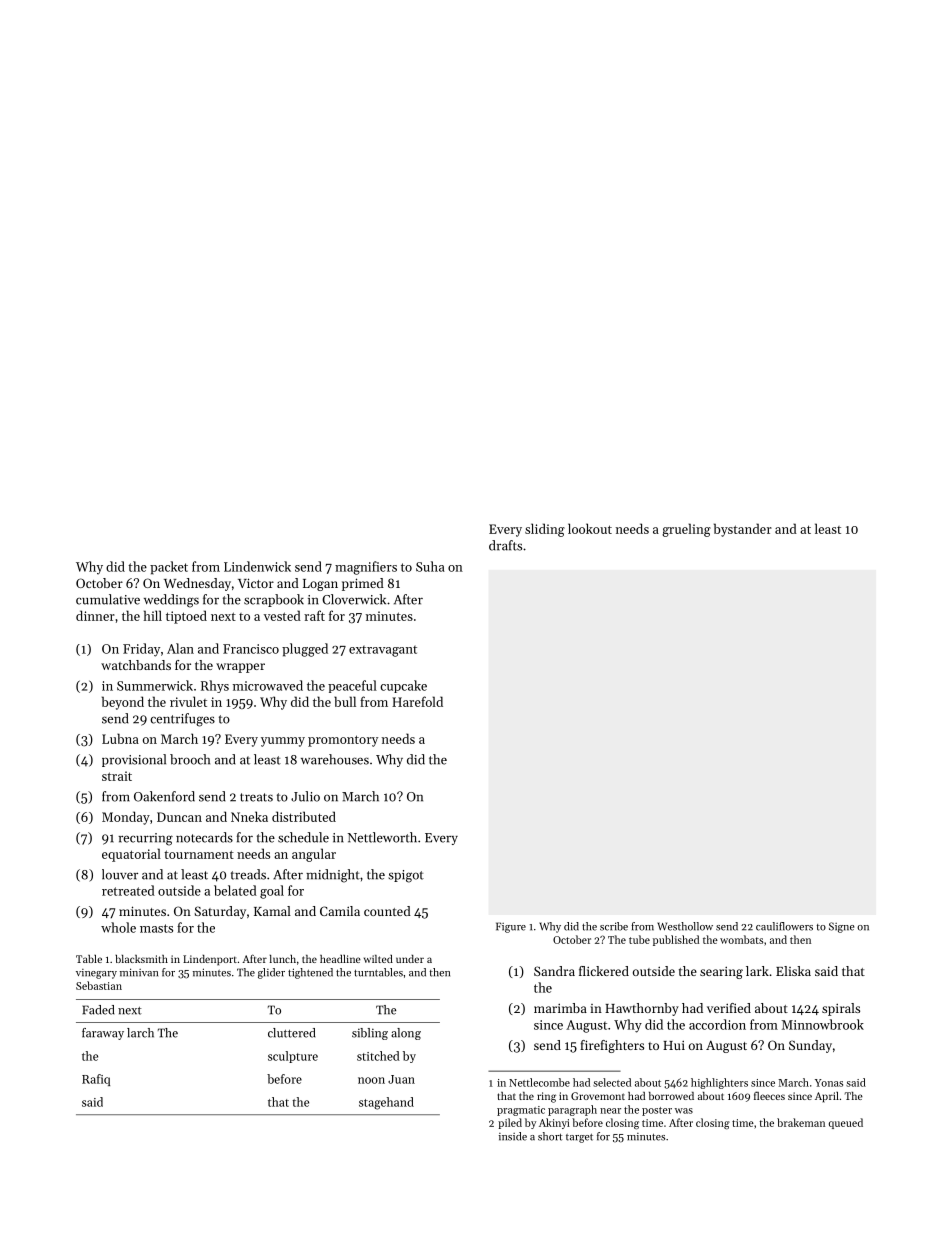 This screenshot has height=1233, width=952. I want to click on Harefold, so click(417, 701).
